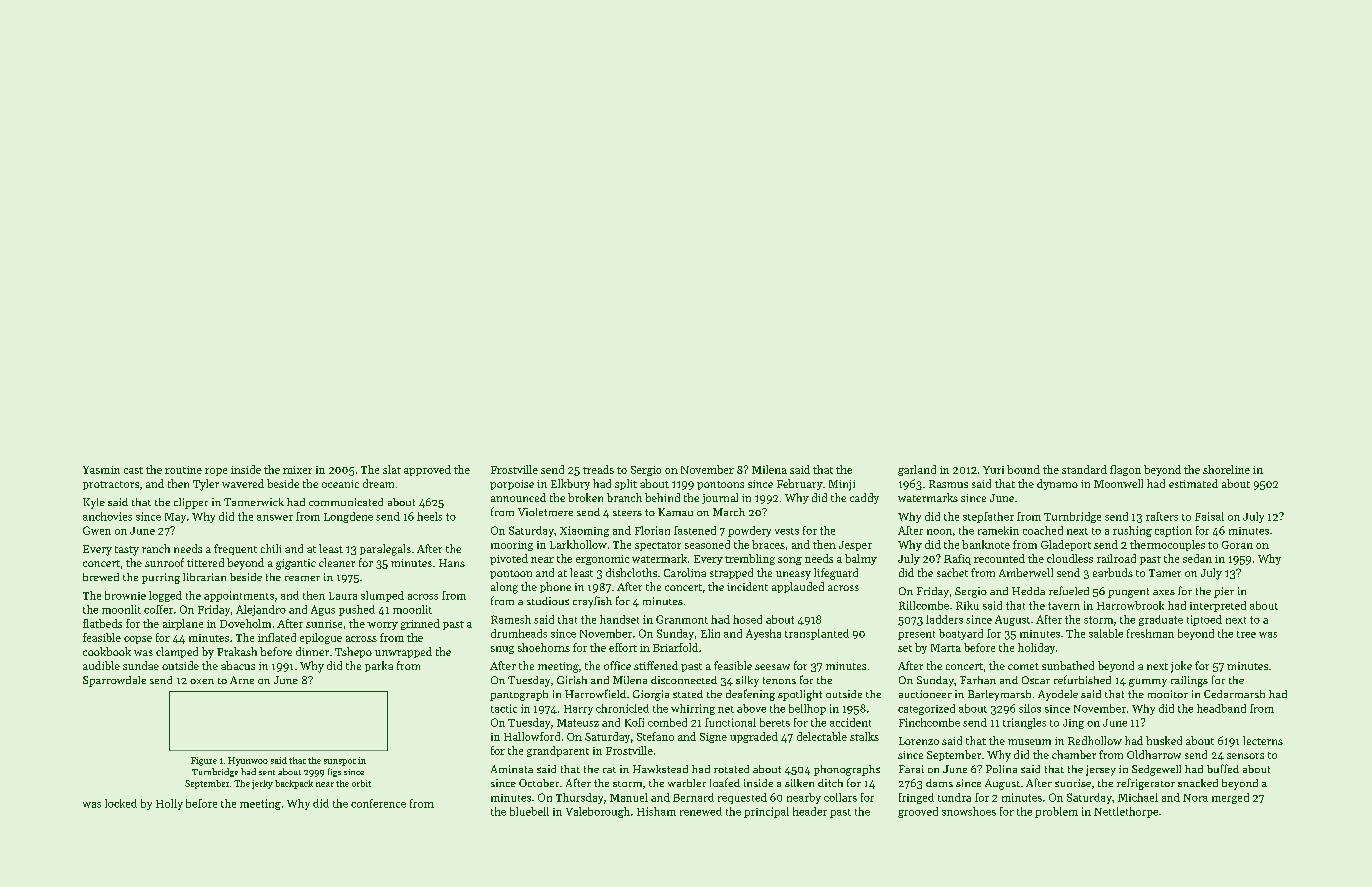 The width and height of the document is (1372, 887). What do you see at coordinates (121, 803) in the document?
I see `locked` at bounding box center [121, 803].
